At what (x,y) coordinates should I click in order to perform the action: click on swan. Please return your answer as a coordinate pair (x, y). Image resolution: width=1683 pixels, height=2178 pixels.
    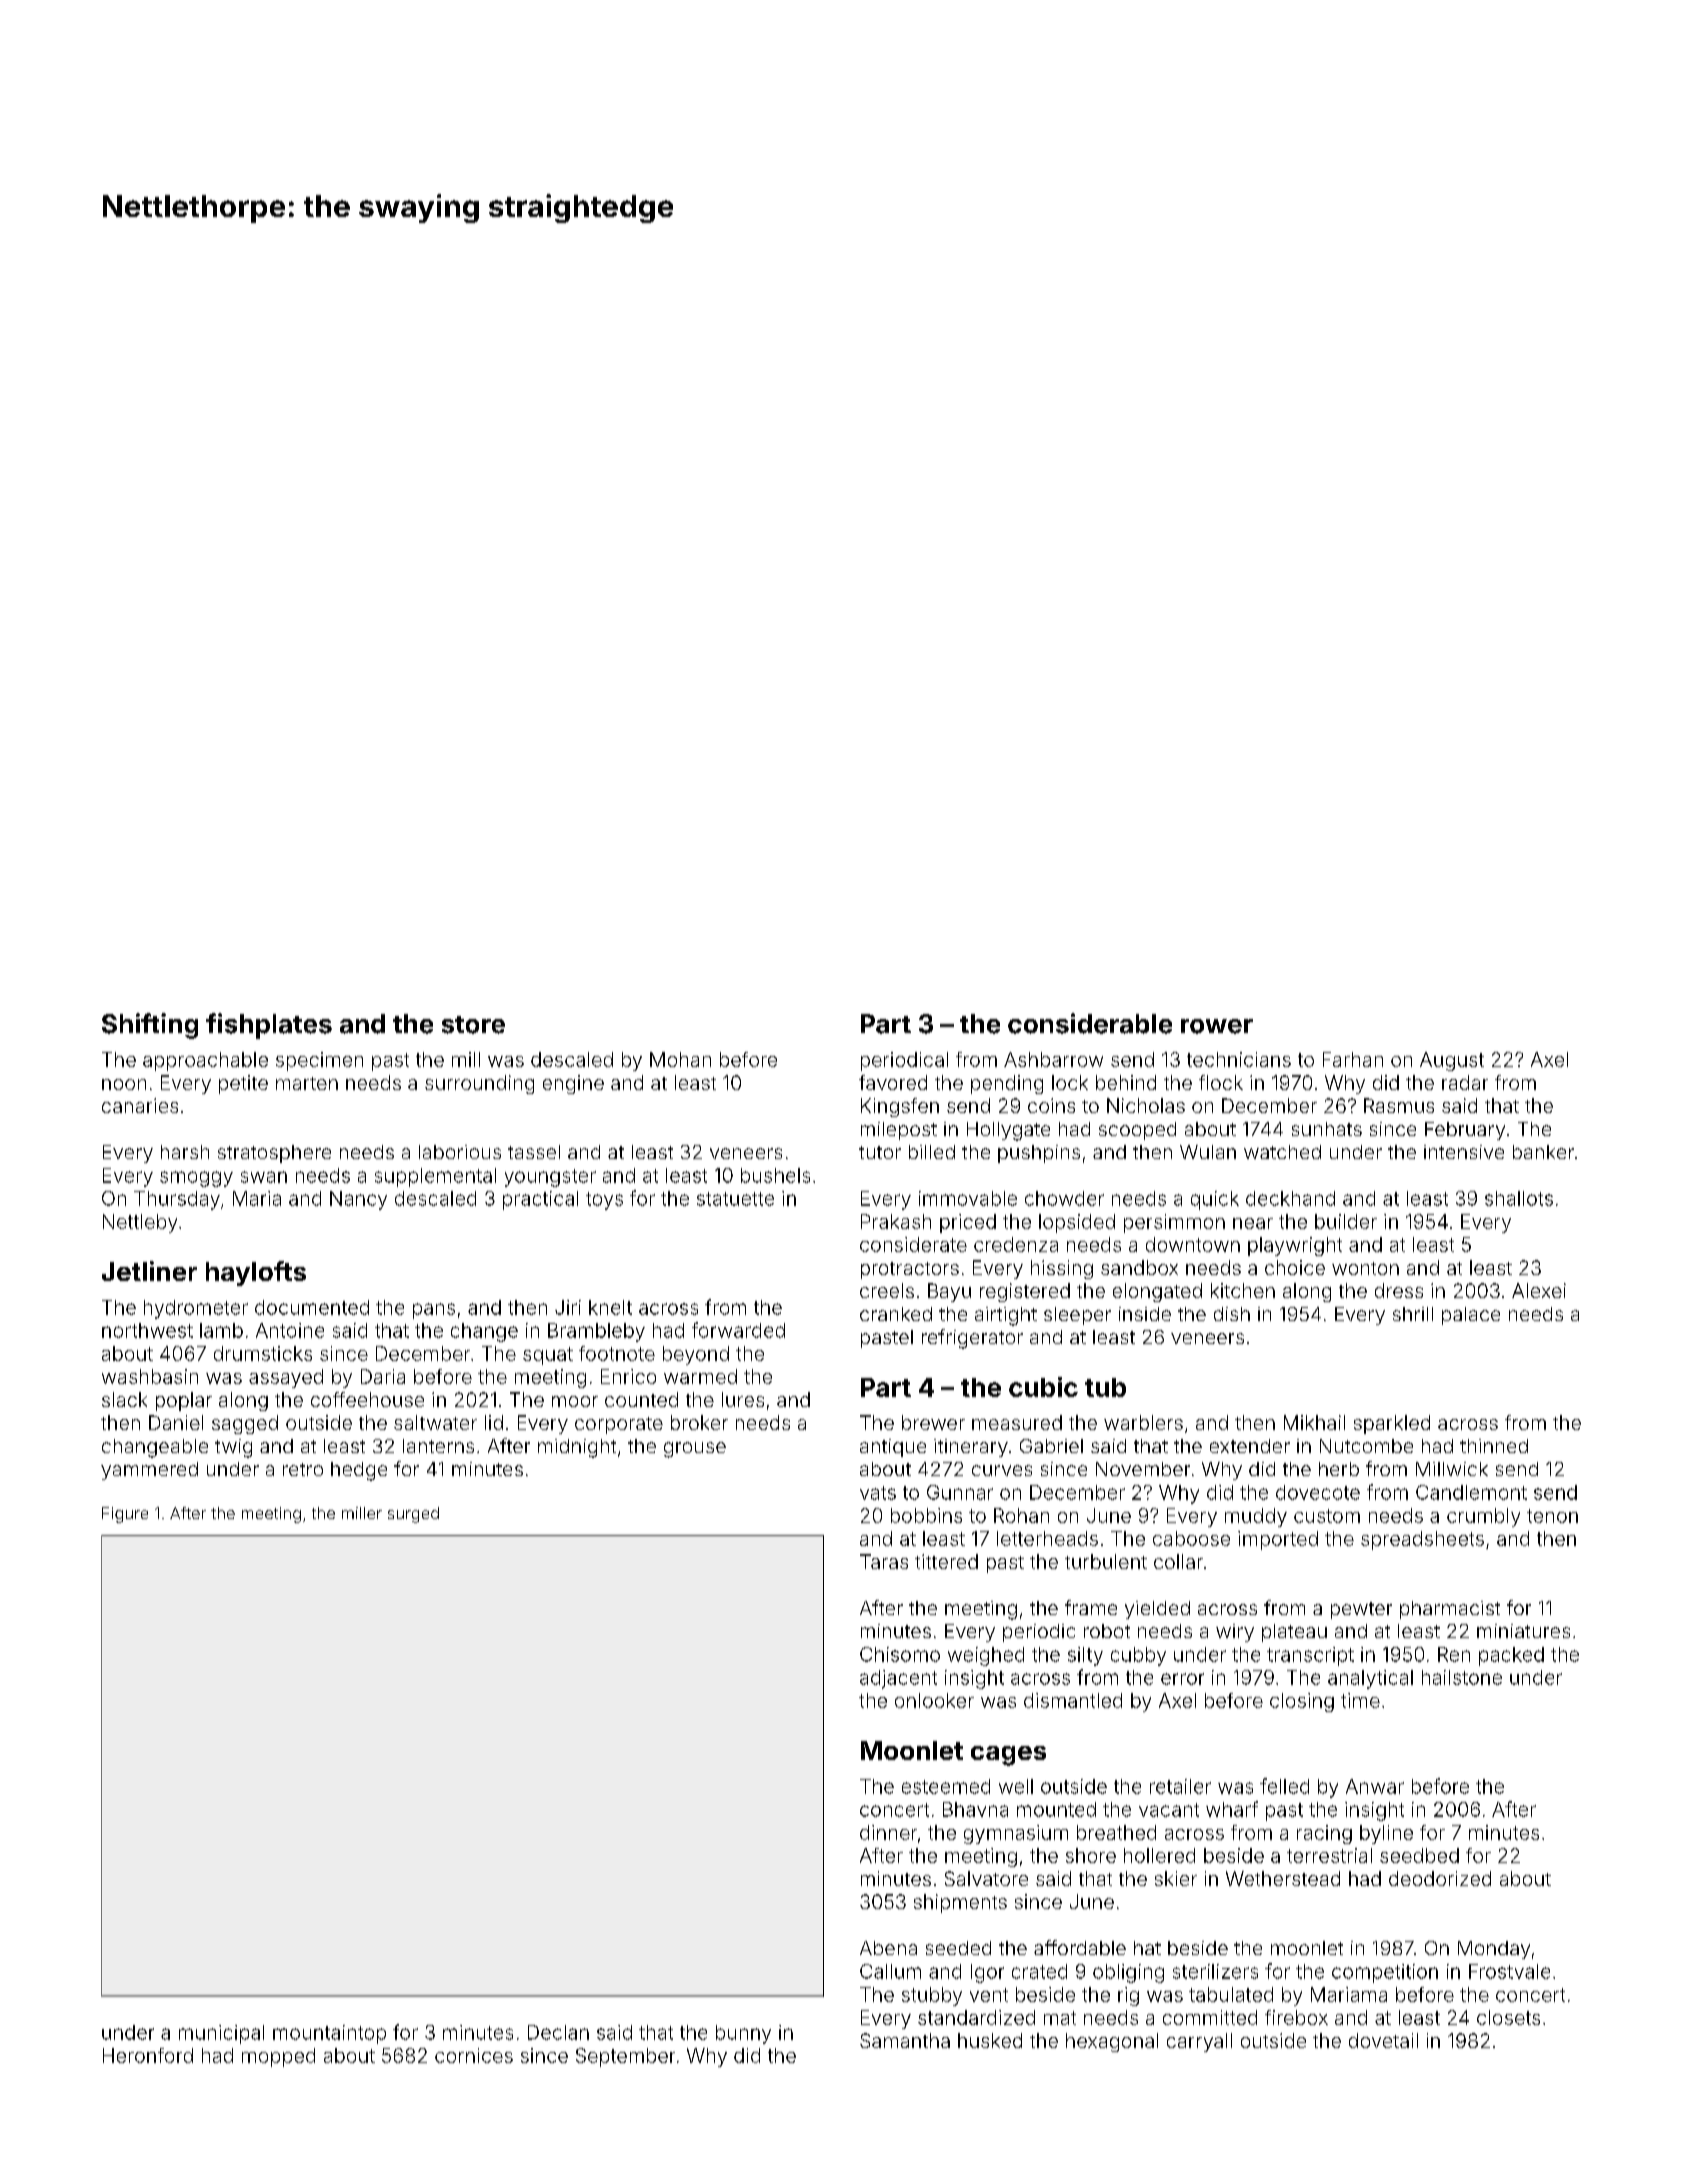
    Looking at the image, I should click on (264, 1177).
